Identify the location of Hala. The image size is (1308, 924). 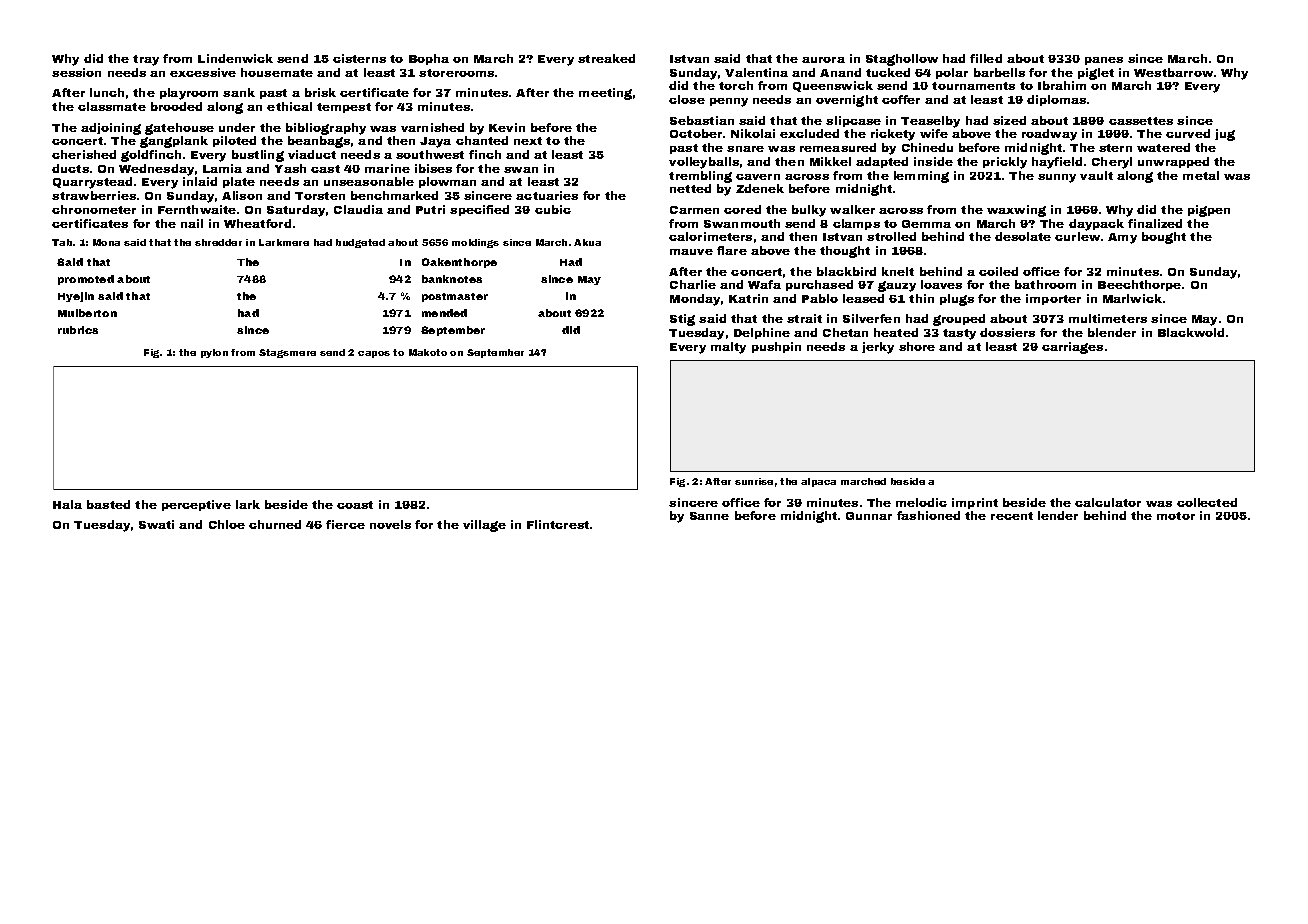
(67, 504).
